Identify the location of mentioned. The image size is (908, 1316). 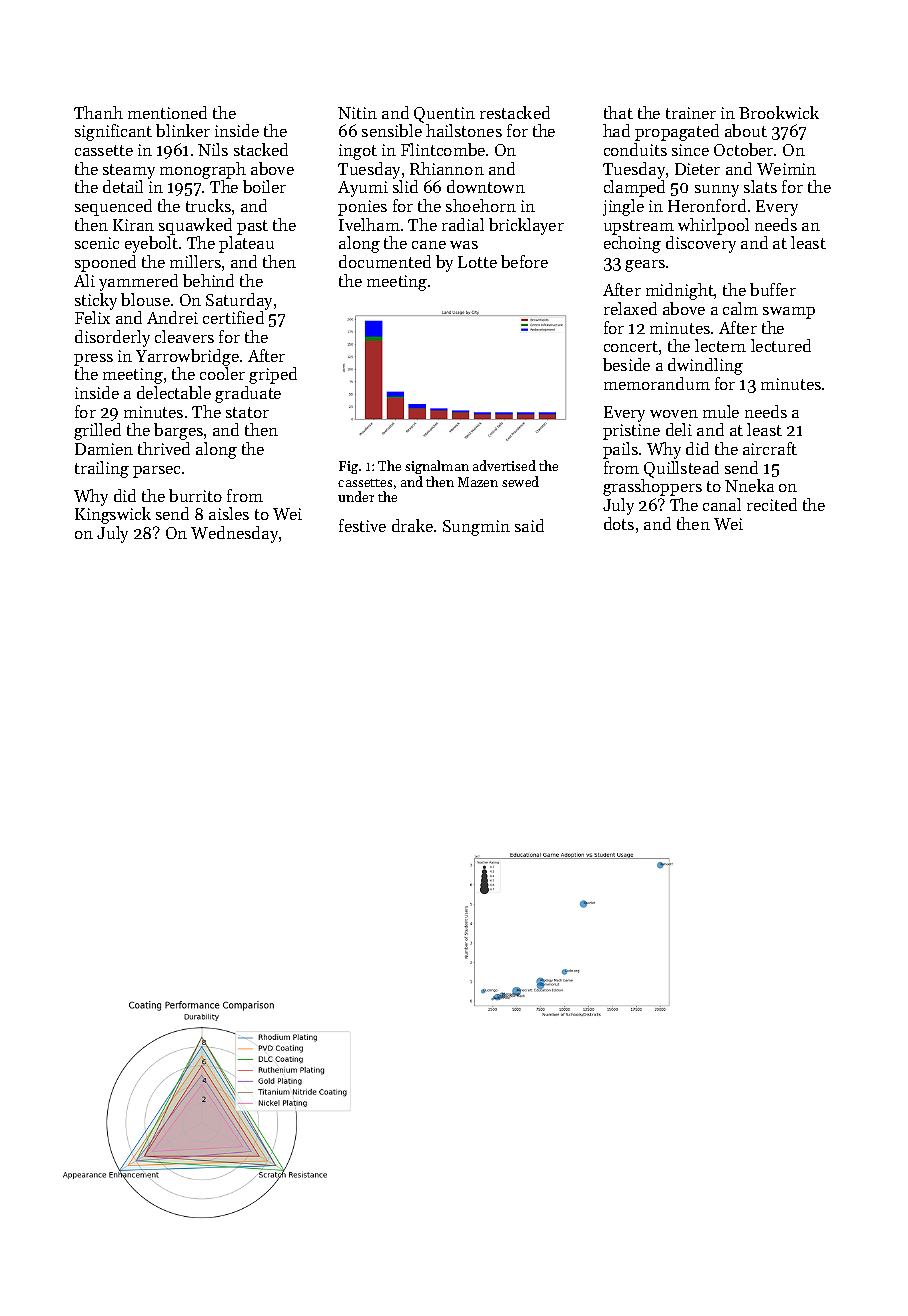
(167, 112).
